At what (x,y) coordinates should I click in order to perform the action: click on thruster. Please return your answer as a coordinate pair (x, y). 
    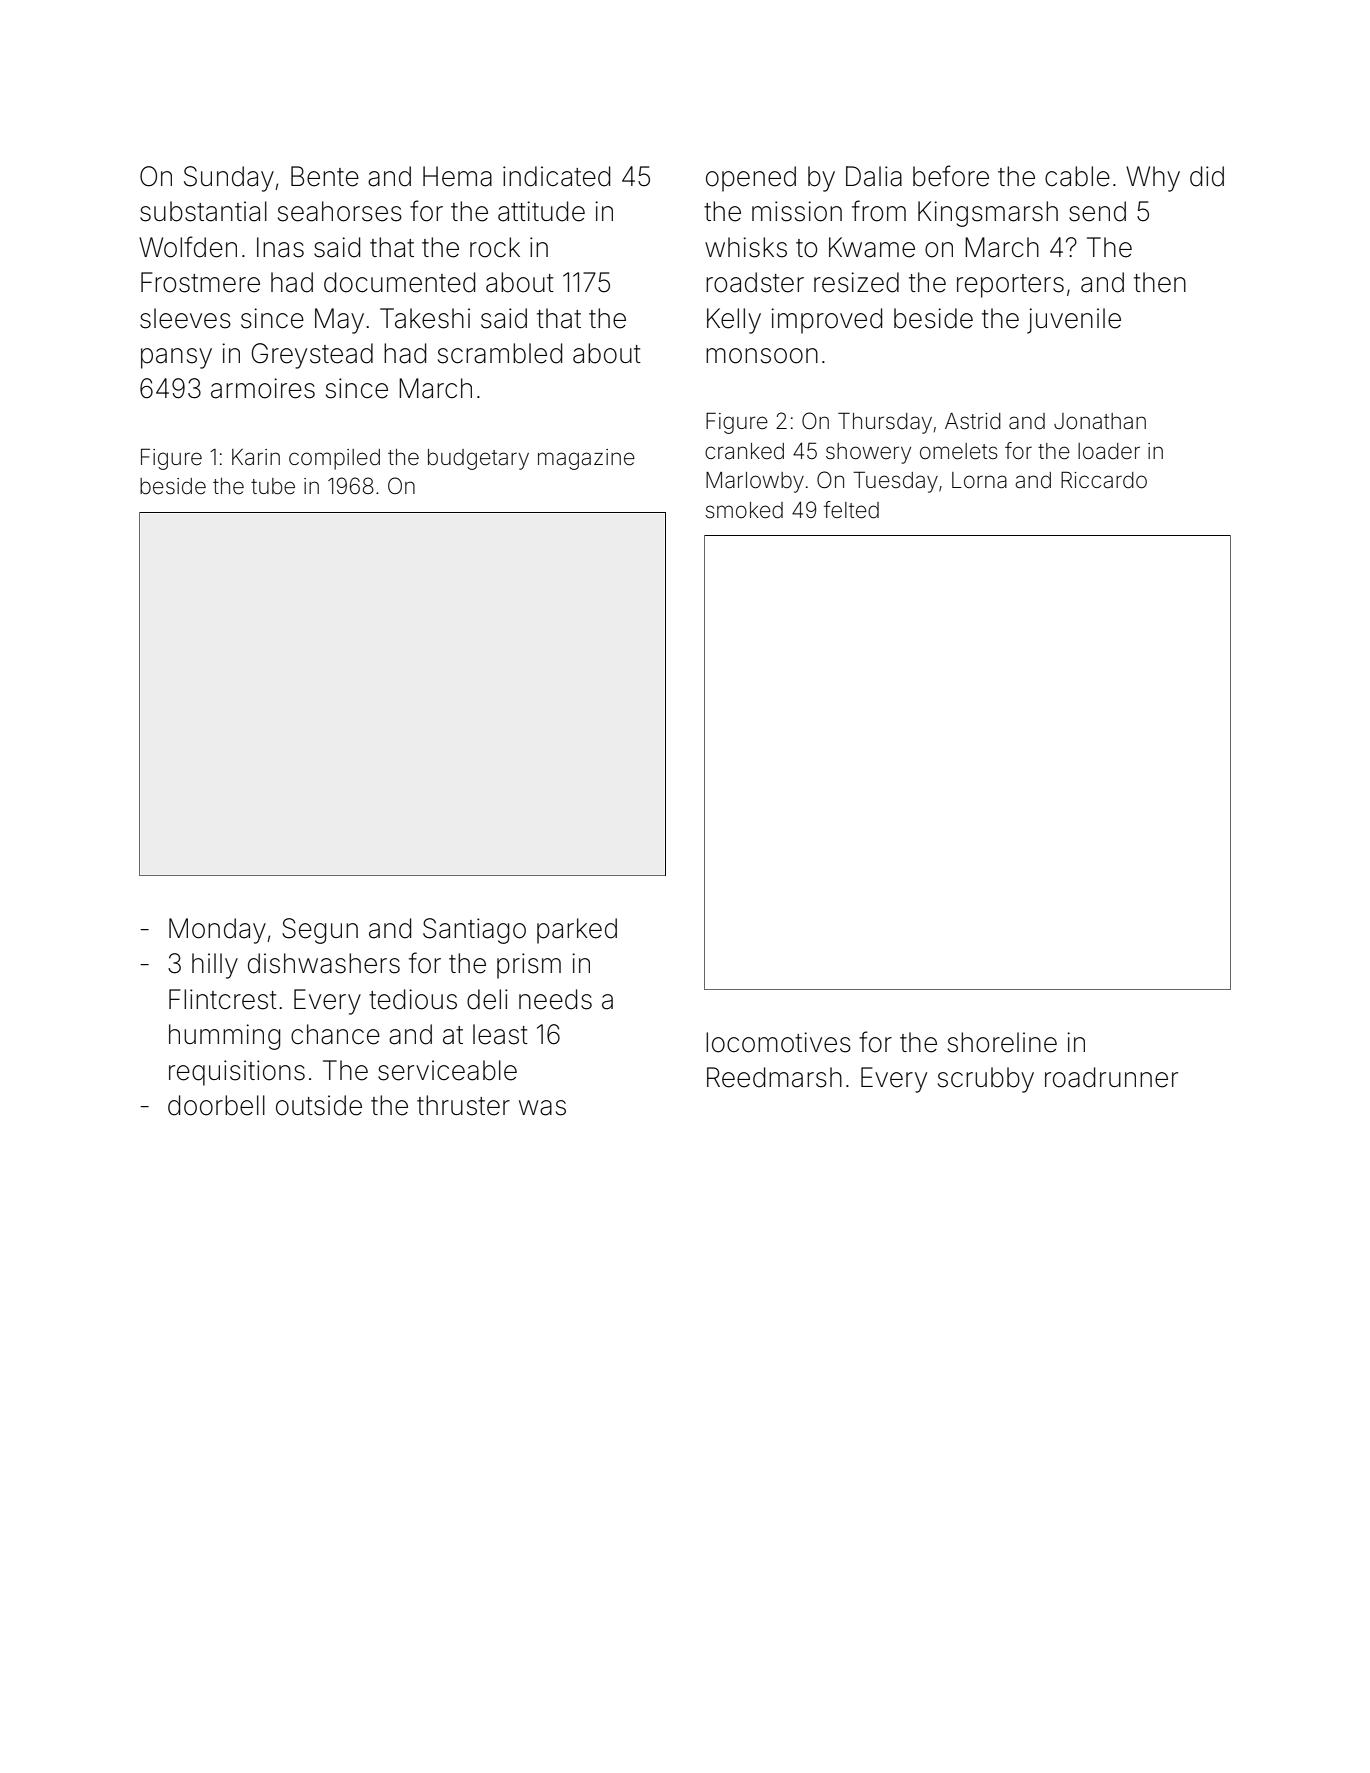
    Looking at the image, I should click on (463, 1105).
